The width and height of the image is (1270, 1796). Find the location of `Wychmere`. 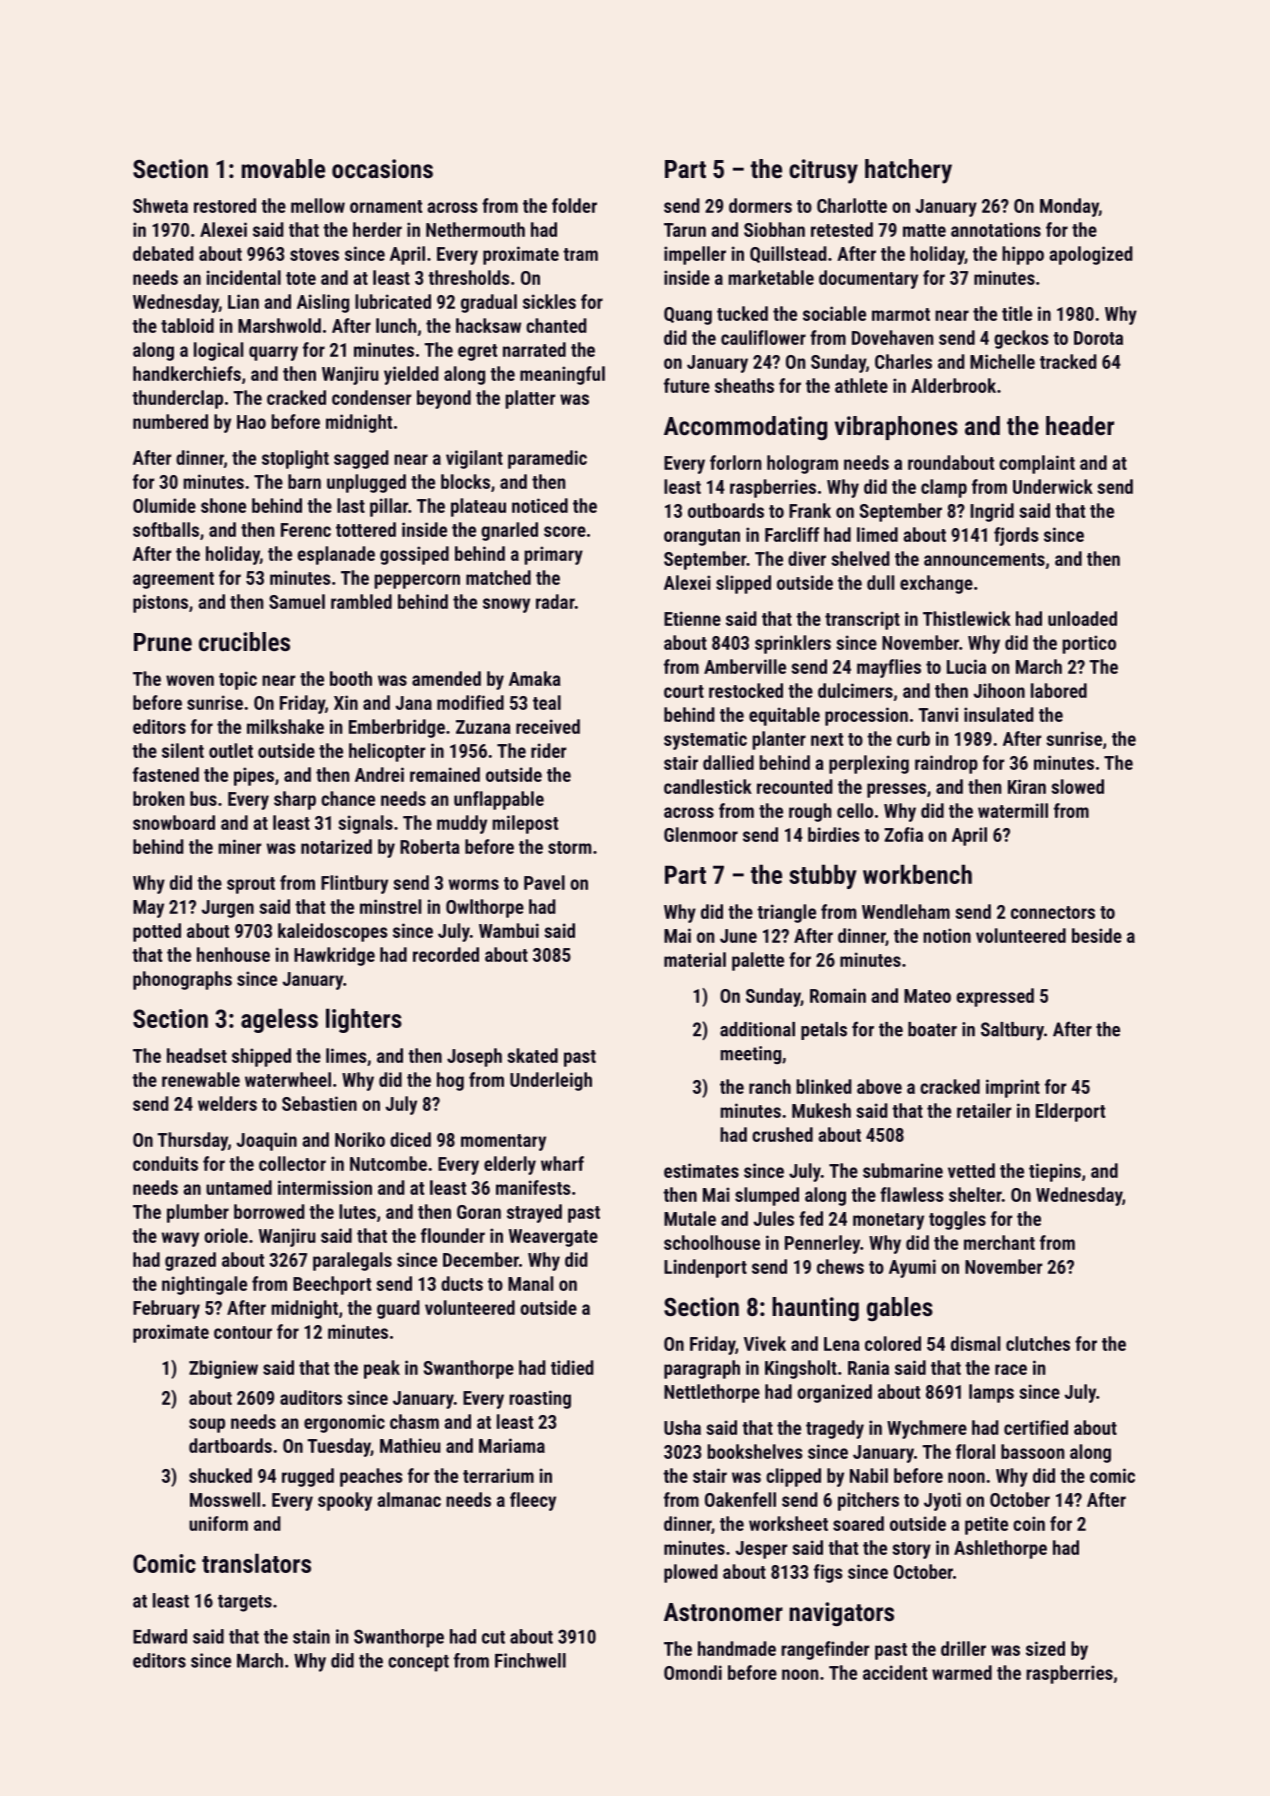

Wychmere is located at coordinates (927, 1429).
